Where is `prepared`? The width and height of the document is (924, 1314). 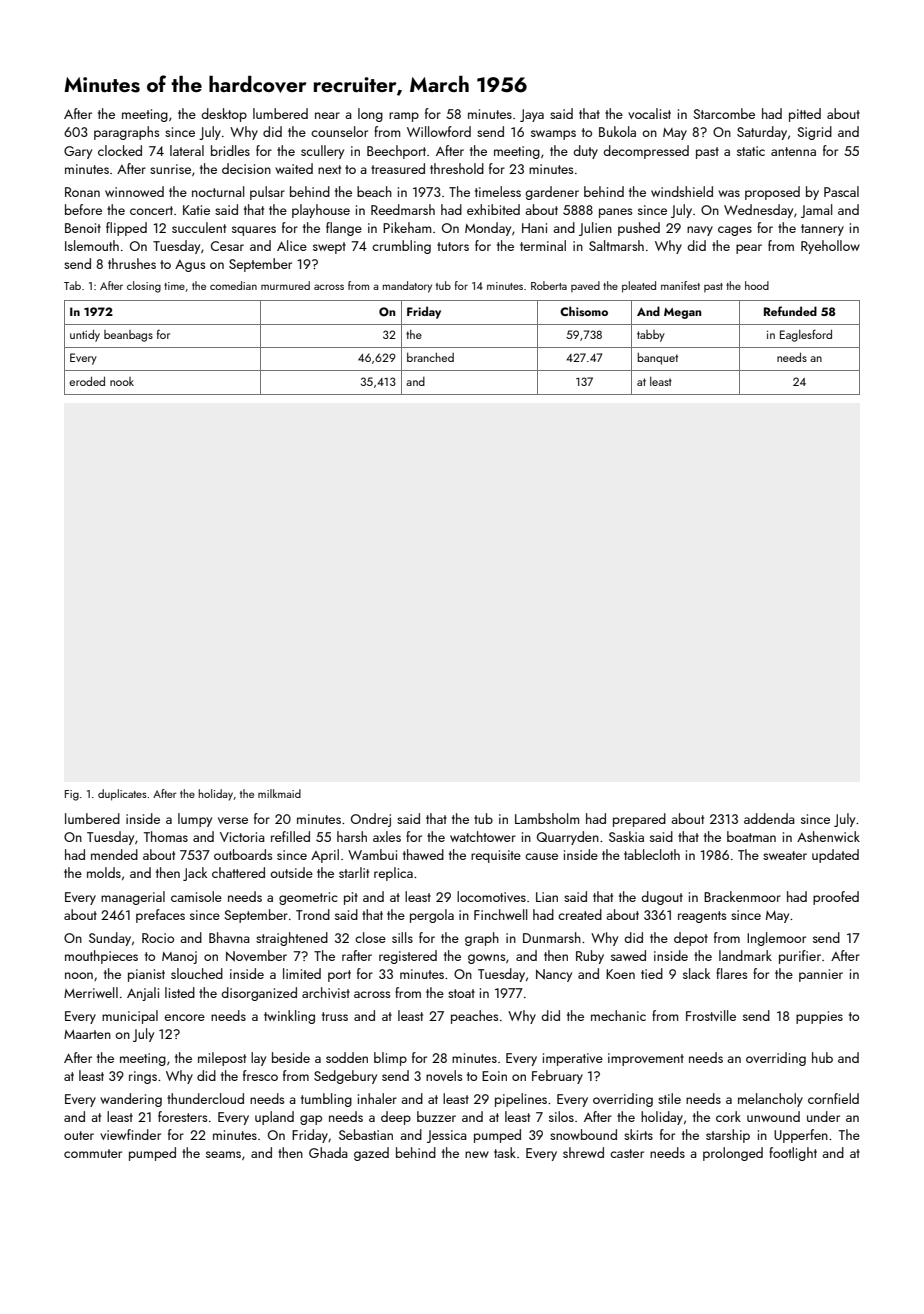
prepared is located at coordinates (639, 820).
